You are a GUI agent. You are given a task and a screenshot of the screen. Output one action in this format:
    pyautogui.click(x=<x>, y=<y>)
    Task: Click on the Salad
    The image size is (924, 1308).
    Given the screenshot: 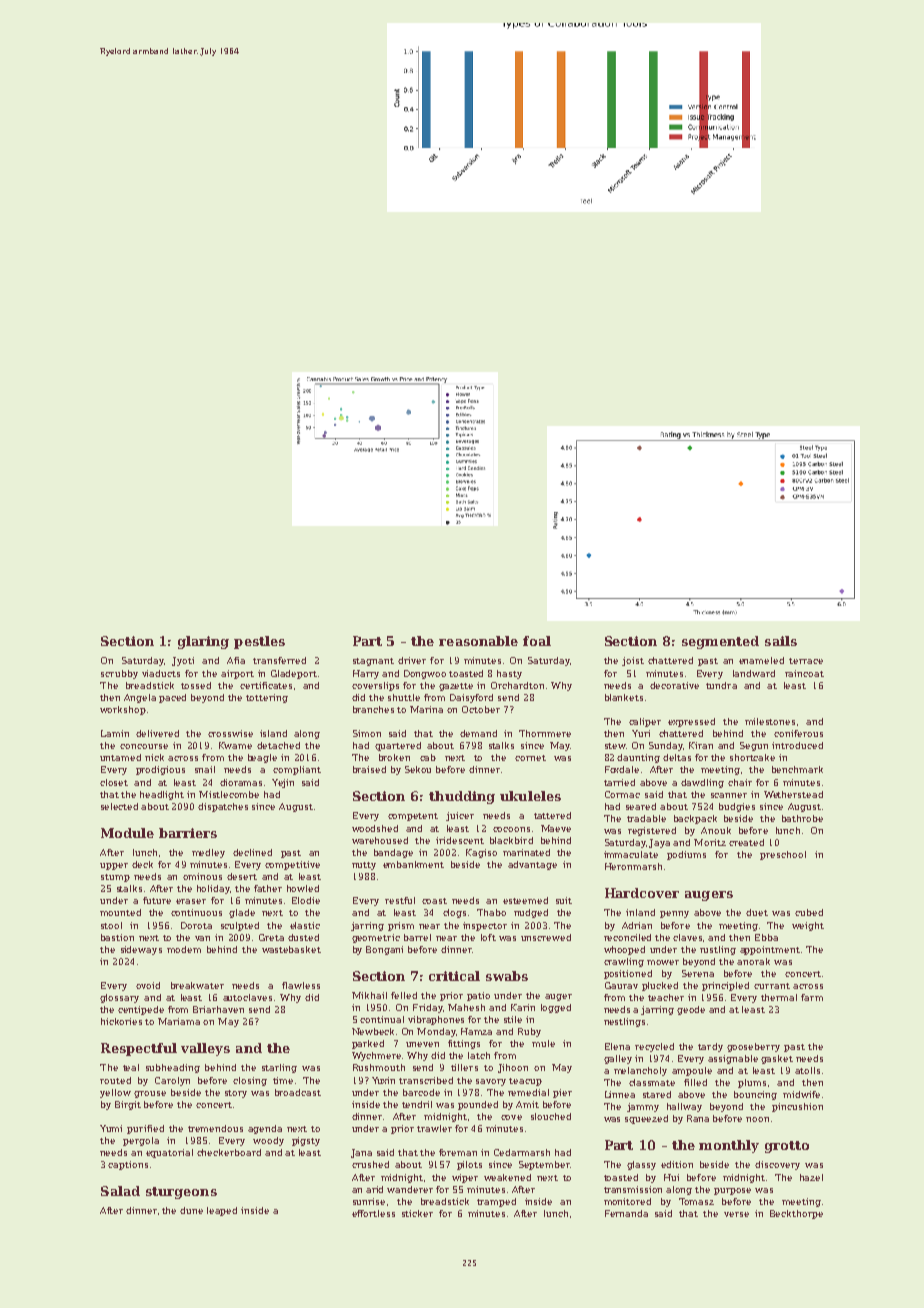 What is the action you would take?
    pyautogui.click(x=120, y=1191)
